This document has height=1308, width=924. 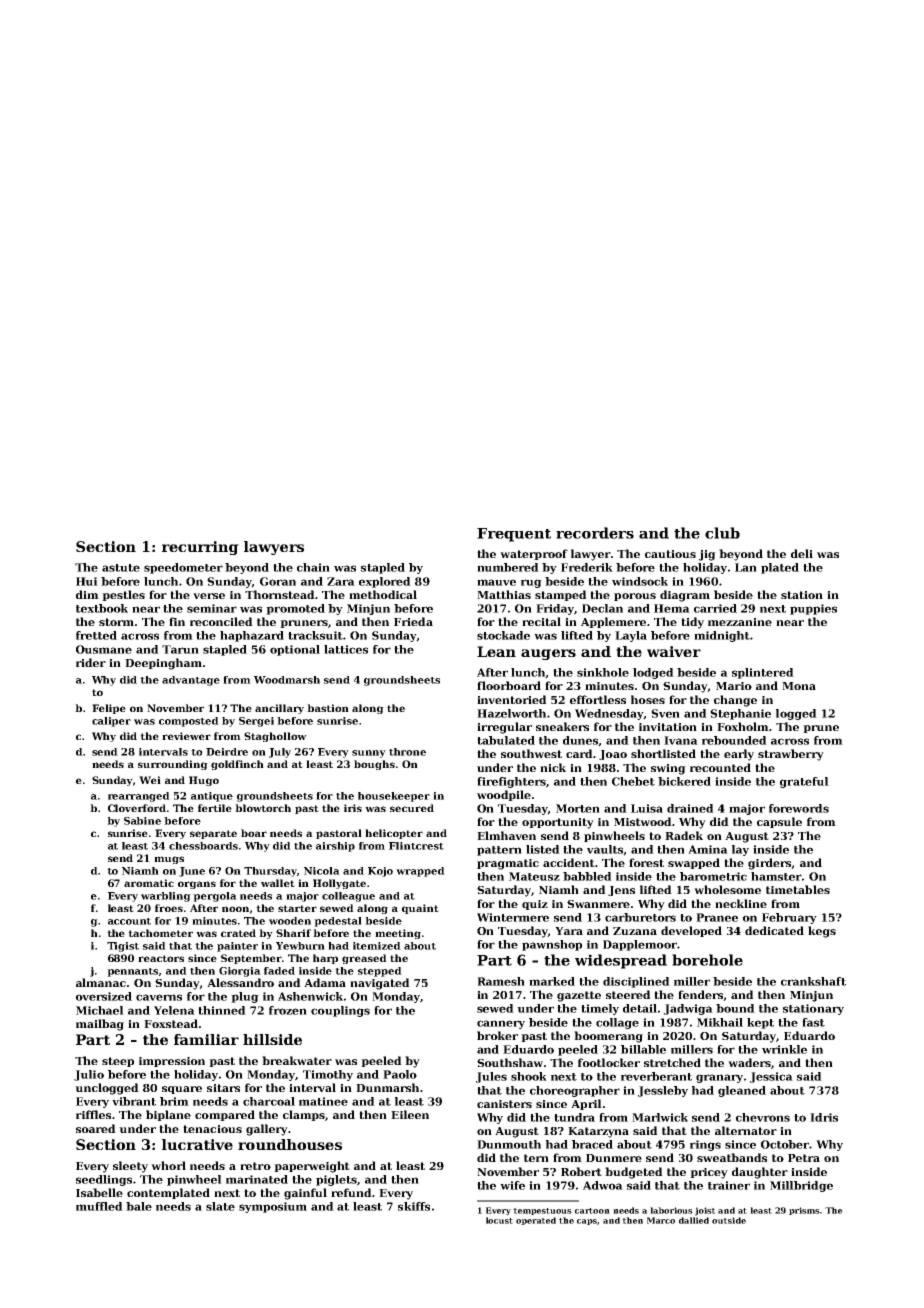 What do you see at coordinates (380, 984) in the document?
I see `navigated` at bounding box center [380, 984].
